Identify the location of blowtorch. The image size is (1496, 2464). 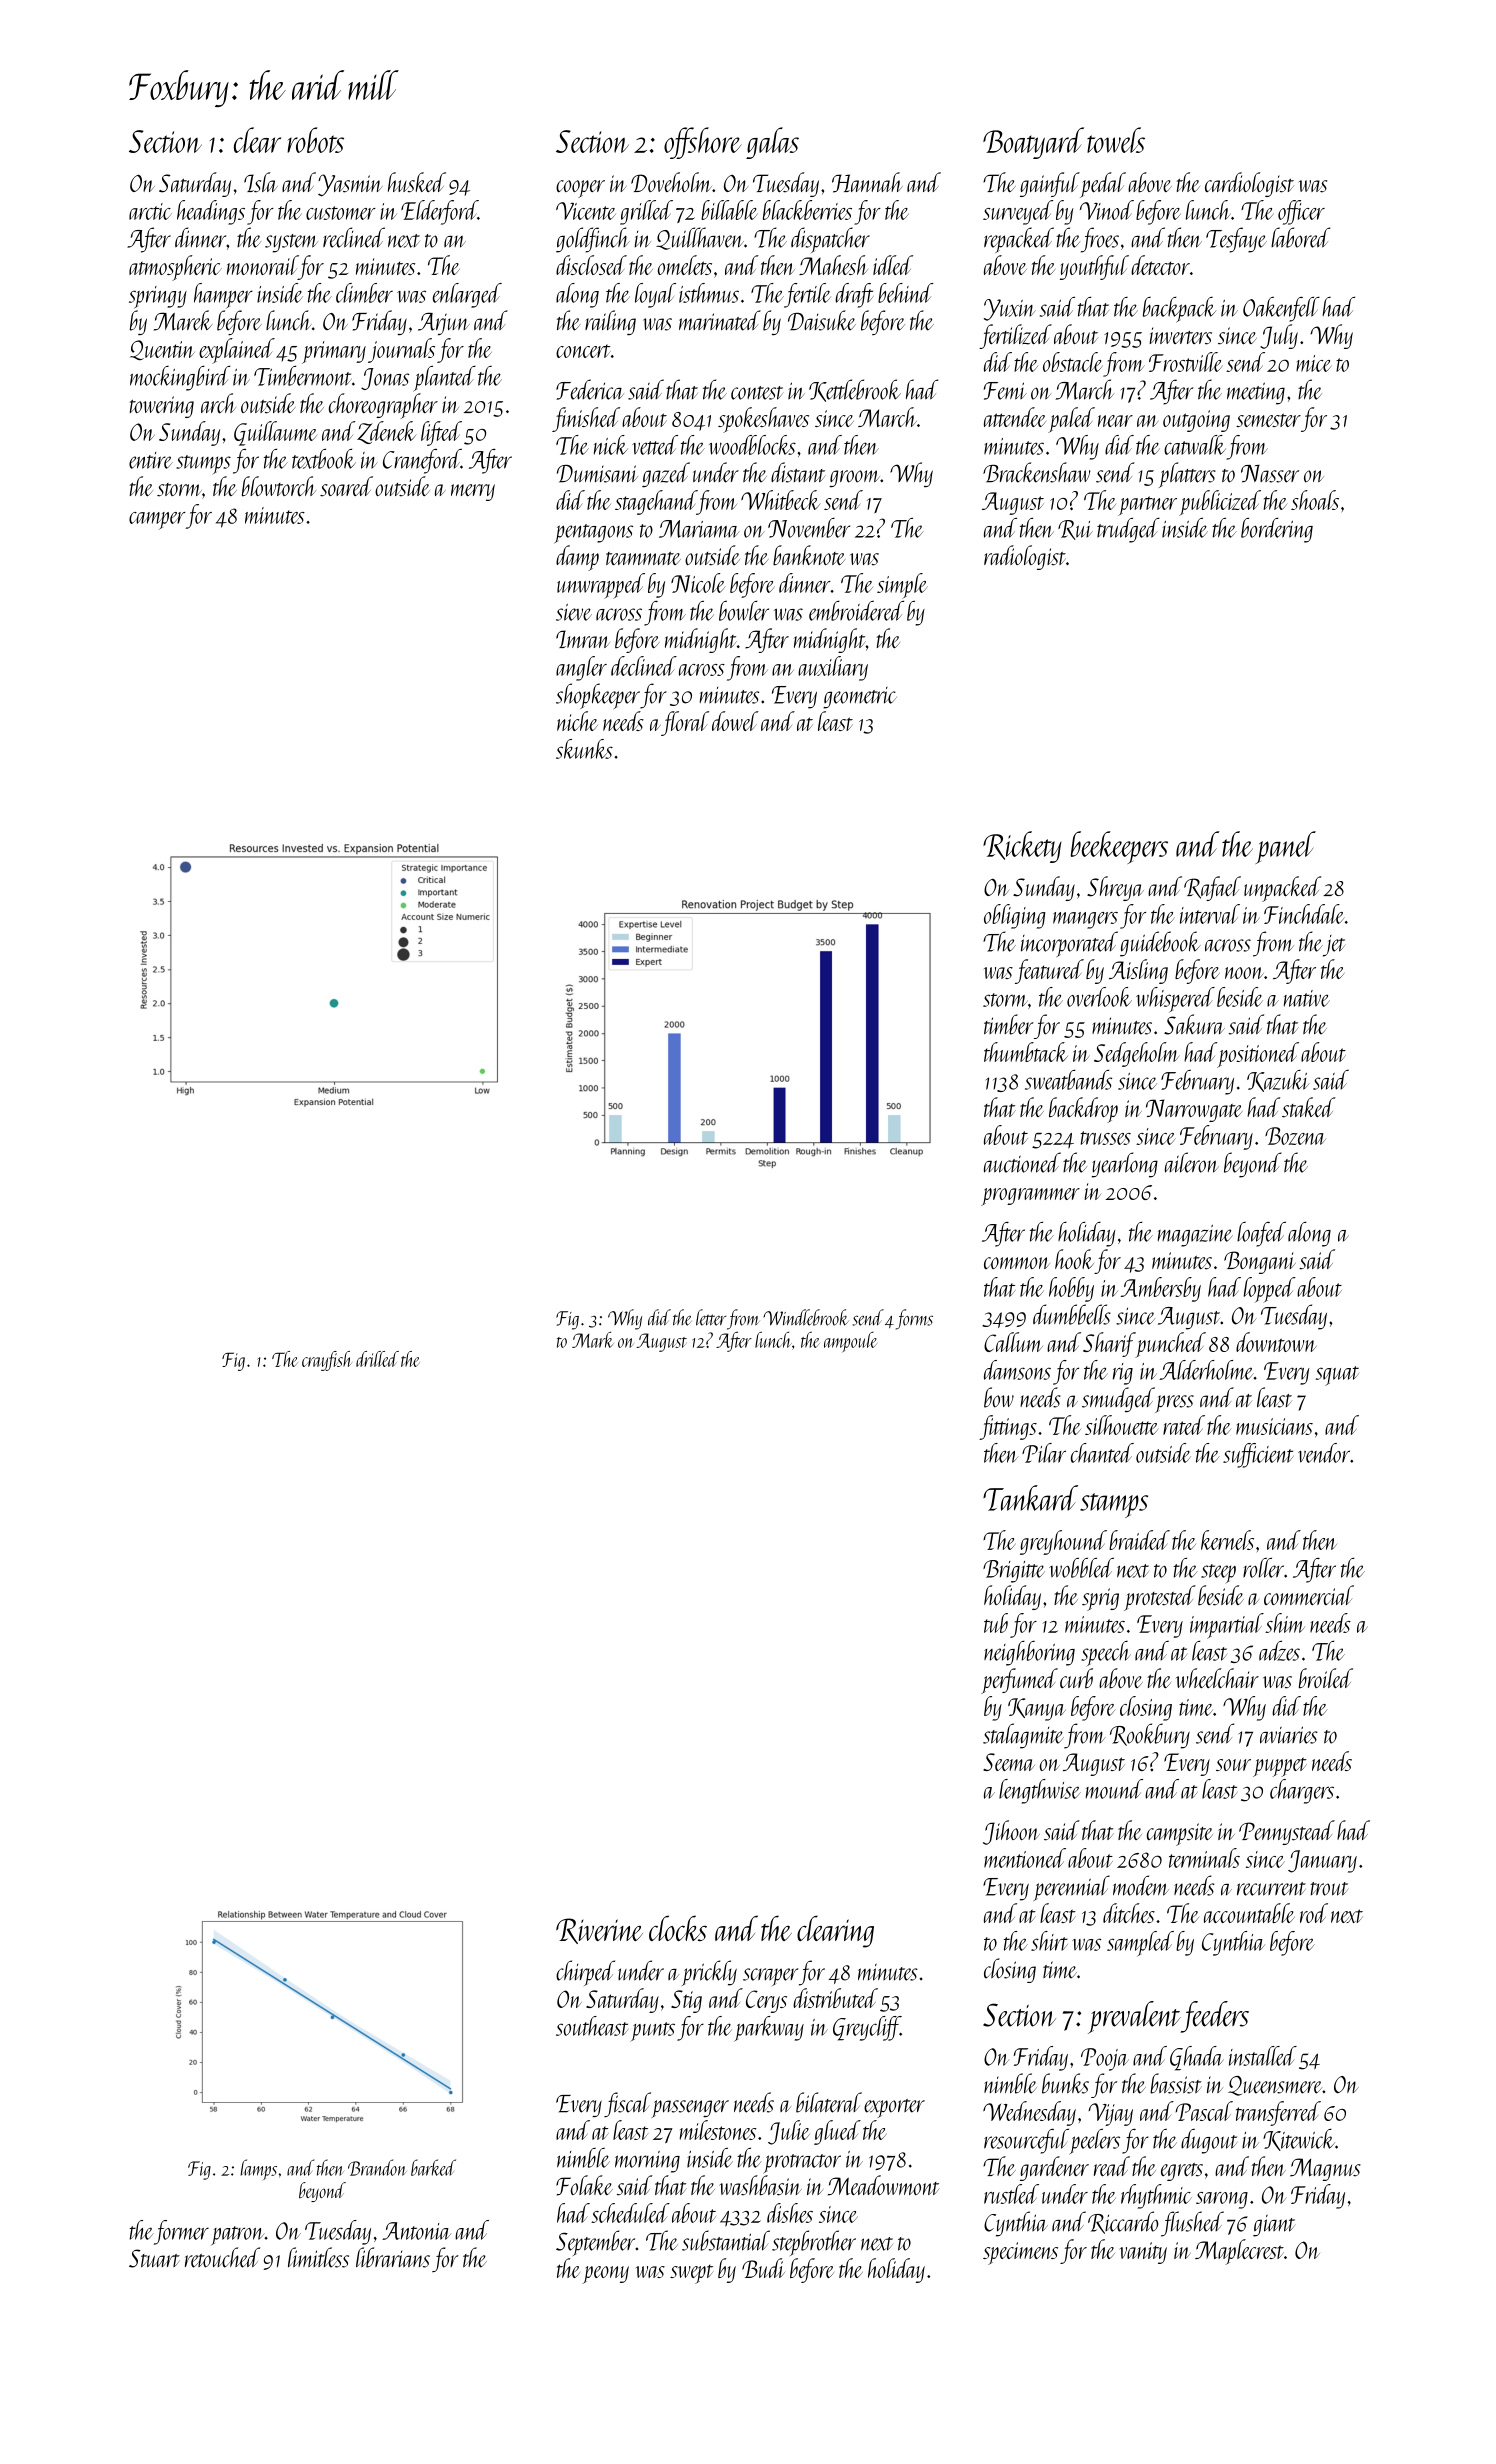
(279, 486).
